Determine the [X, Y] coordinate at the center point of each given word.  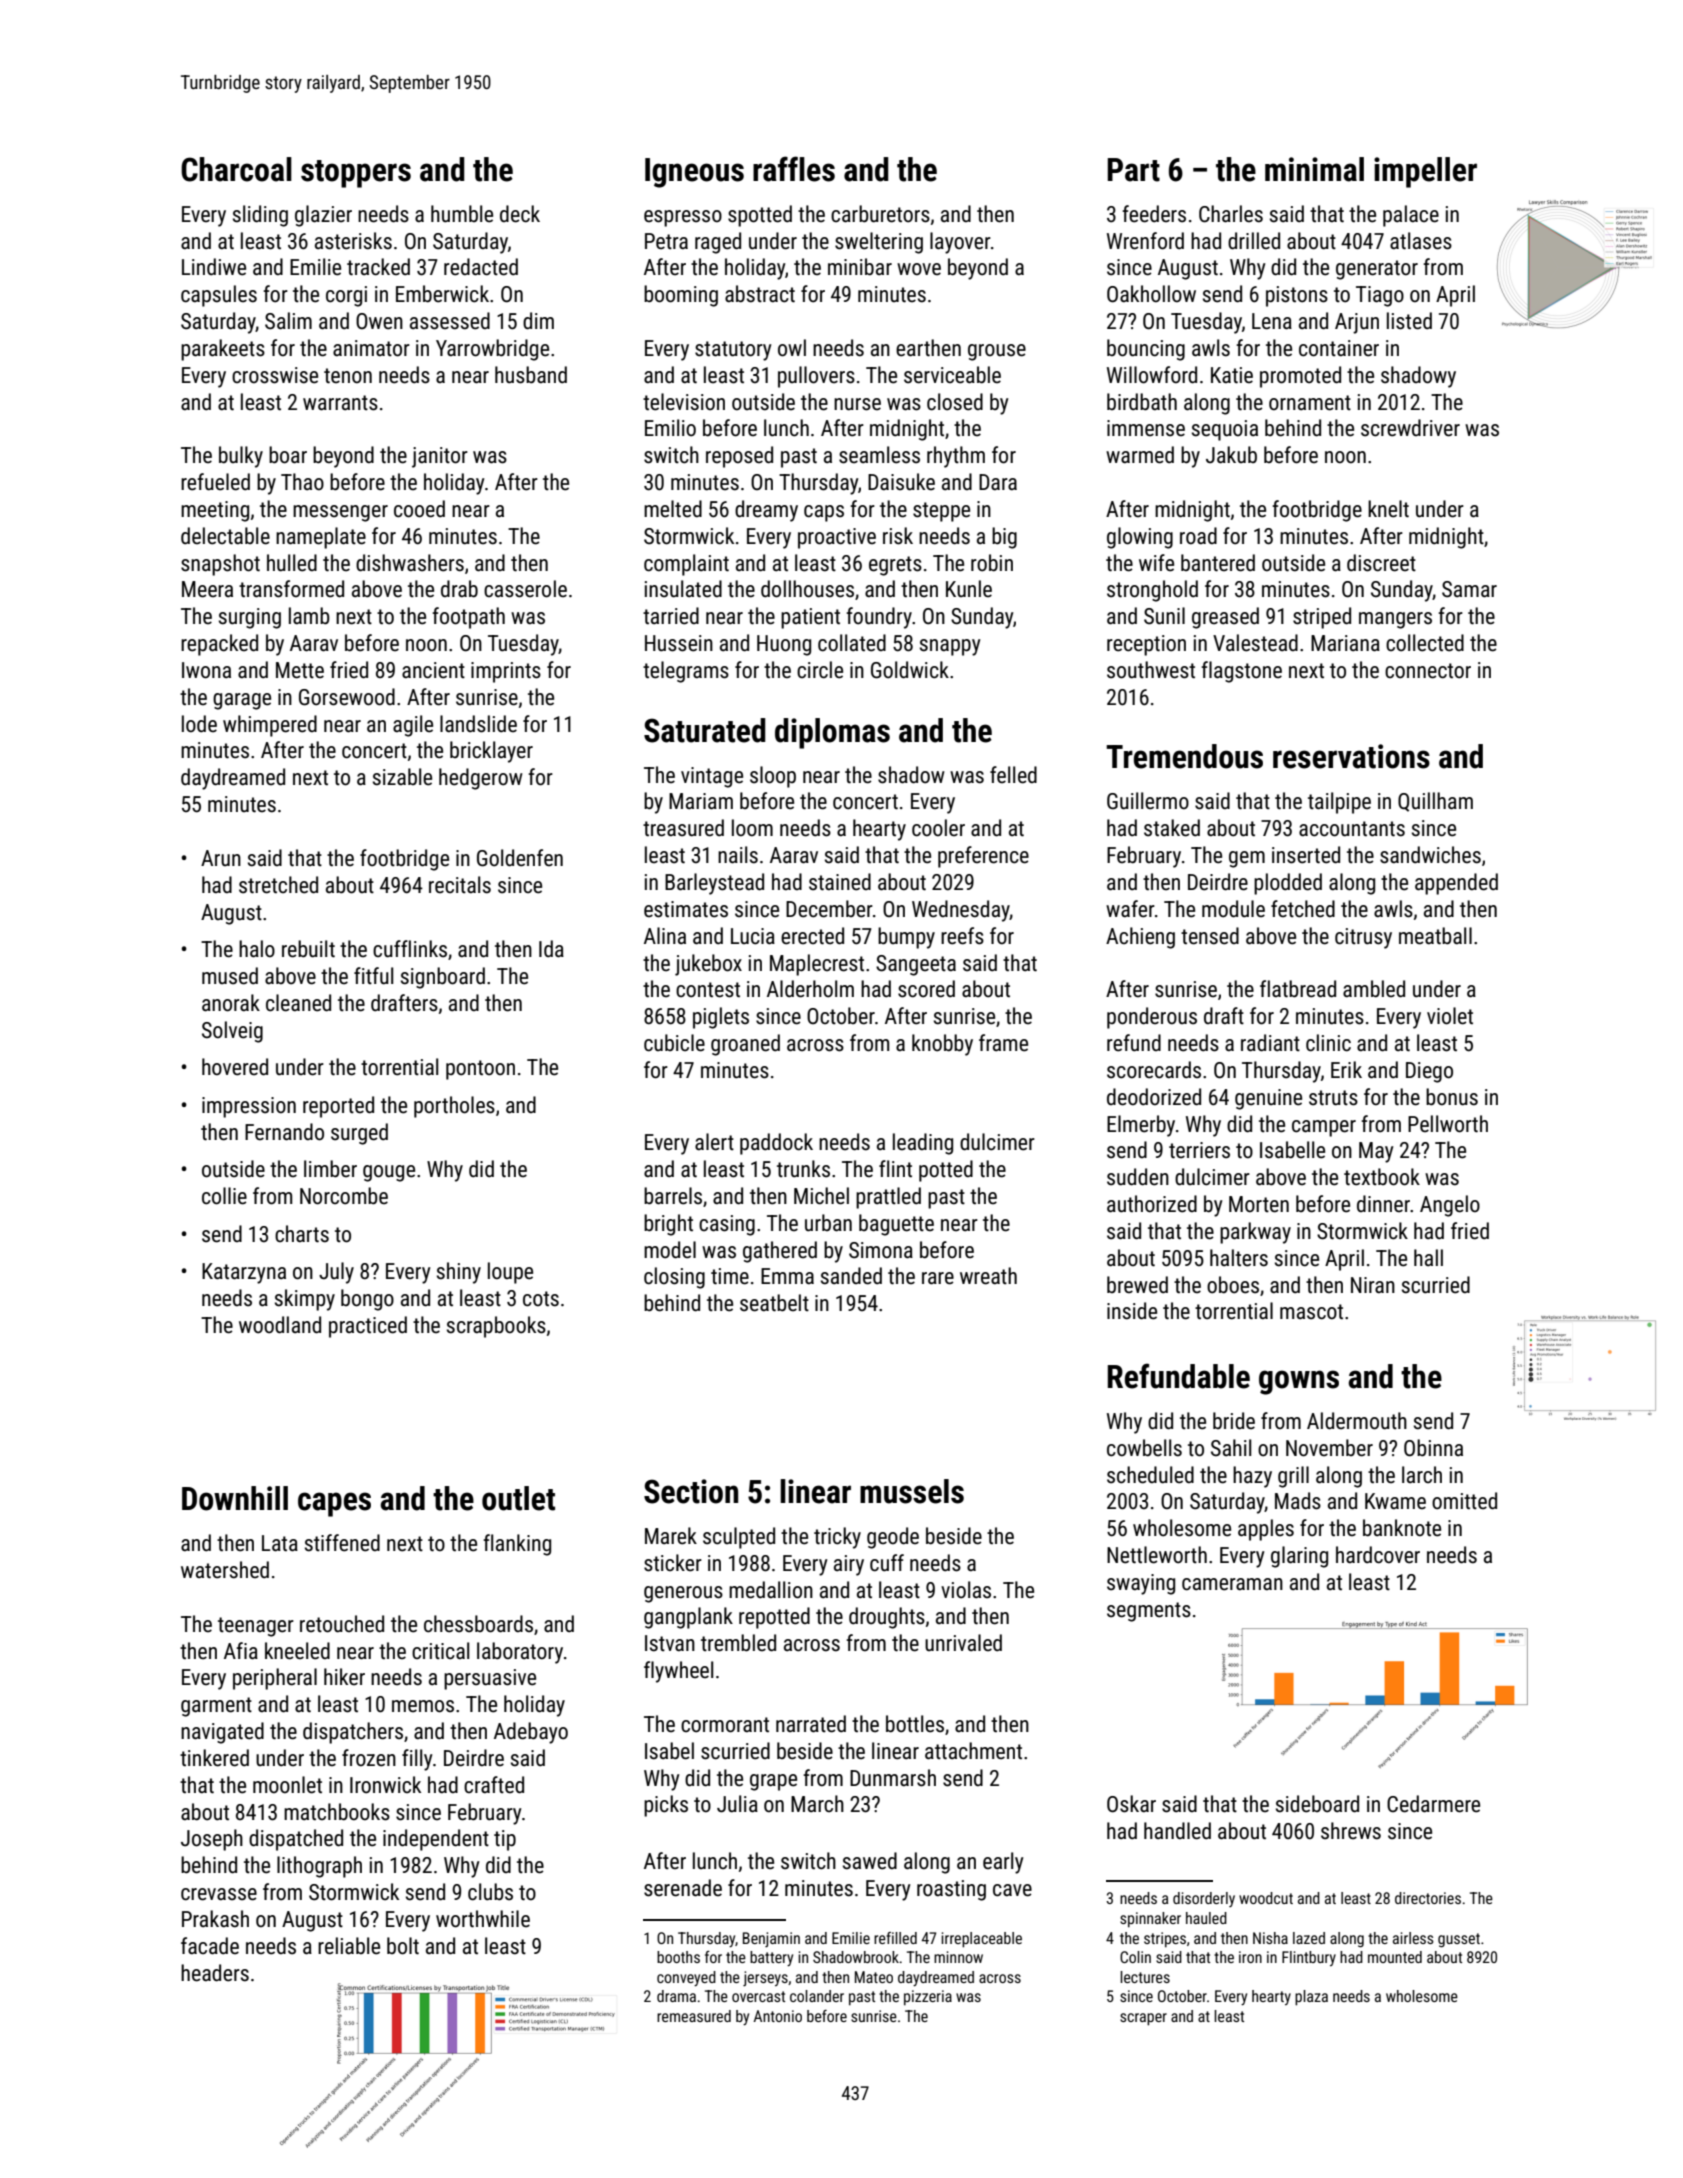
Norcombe [344, 1196]
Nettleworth [1157, 1555]
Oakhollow [1151, 294]
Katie [1232, 375]
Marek [671, 1536]
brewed [1137, 1285]
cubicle [674, 1043]
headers [215, 1973]
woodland [280, 1325]
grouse [997, 352]
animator [371, 348]
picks [666, 1806]
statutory [733, 351]
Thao [302, 481]
